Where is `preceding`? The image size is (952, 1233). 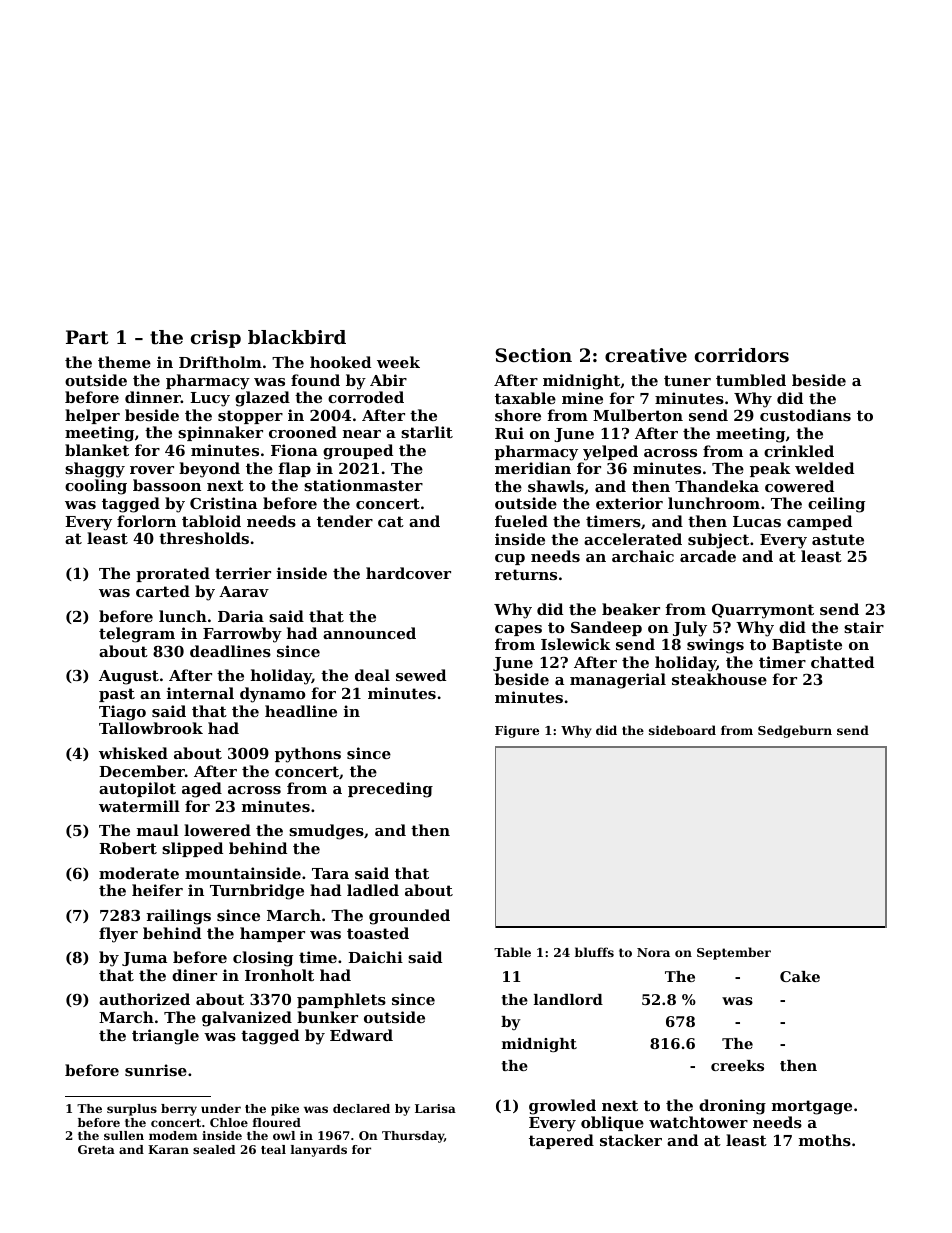 preceding is located at coordinates (390, 790).
